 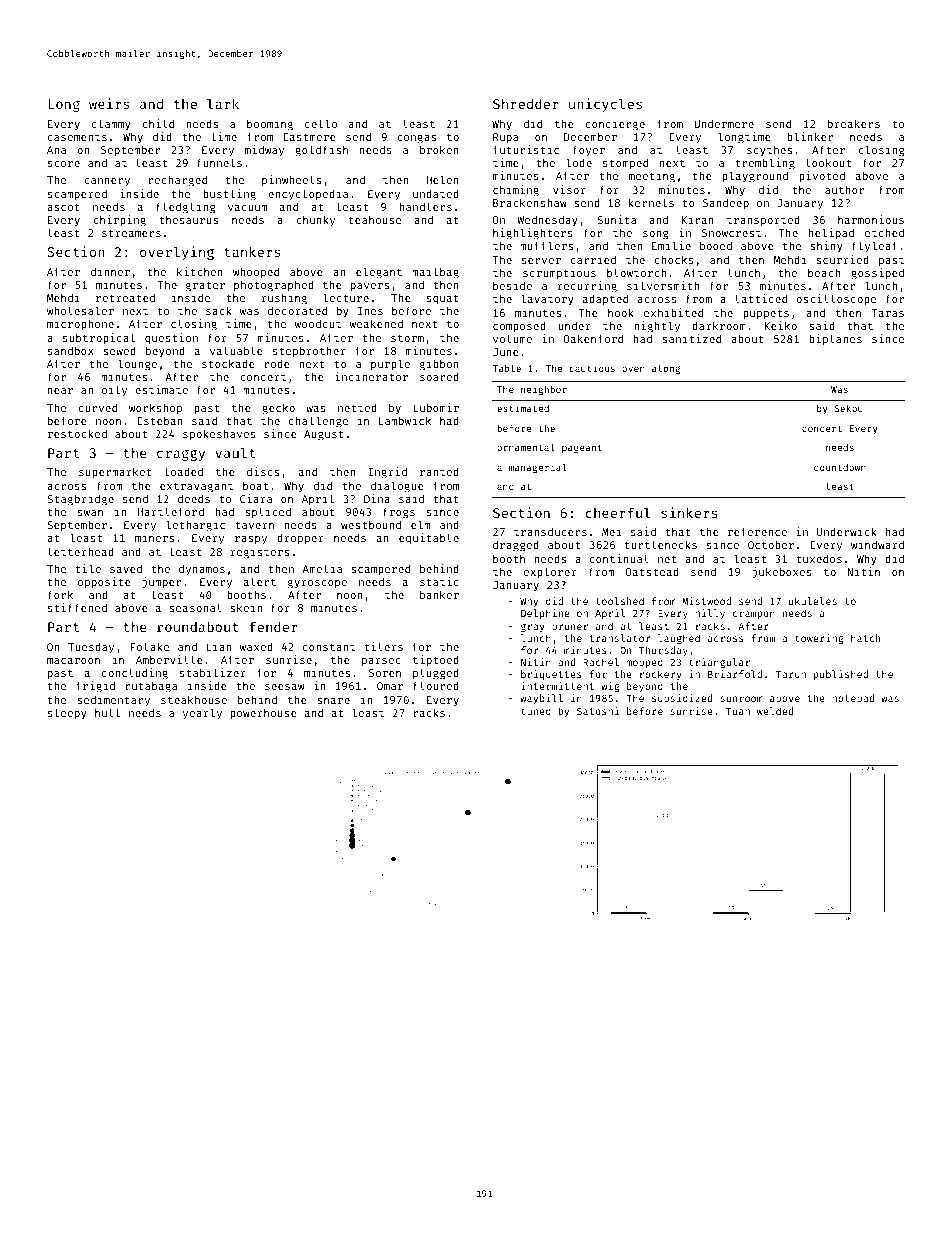 I want to click on oily, so click(x=114, y=390).
